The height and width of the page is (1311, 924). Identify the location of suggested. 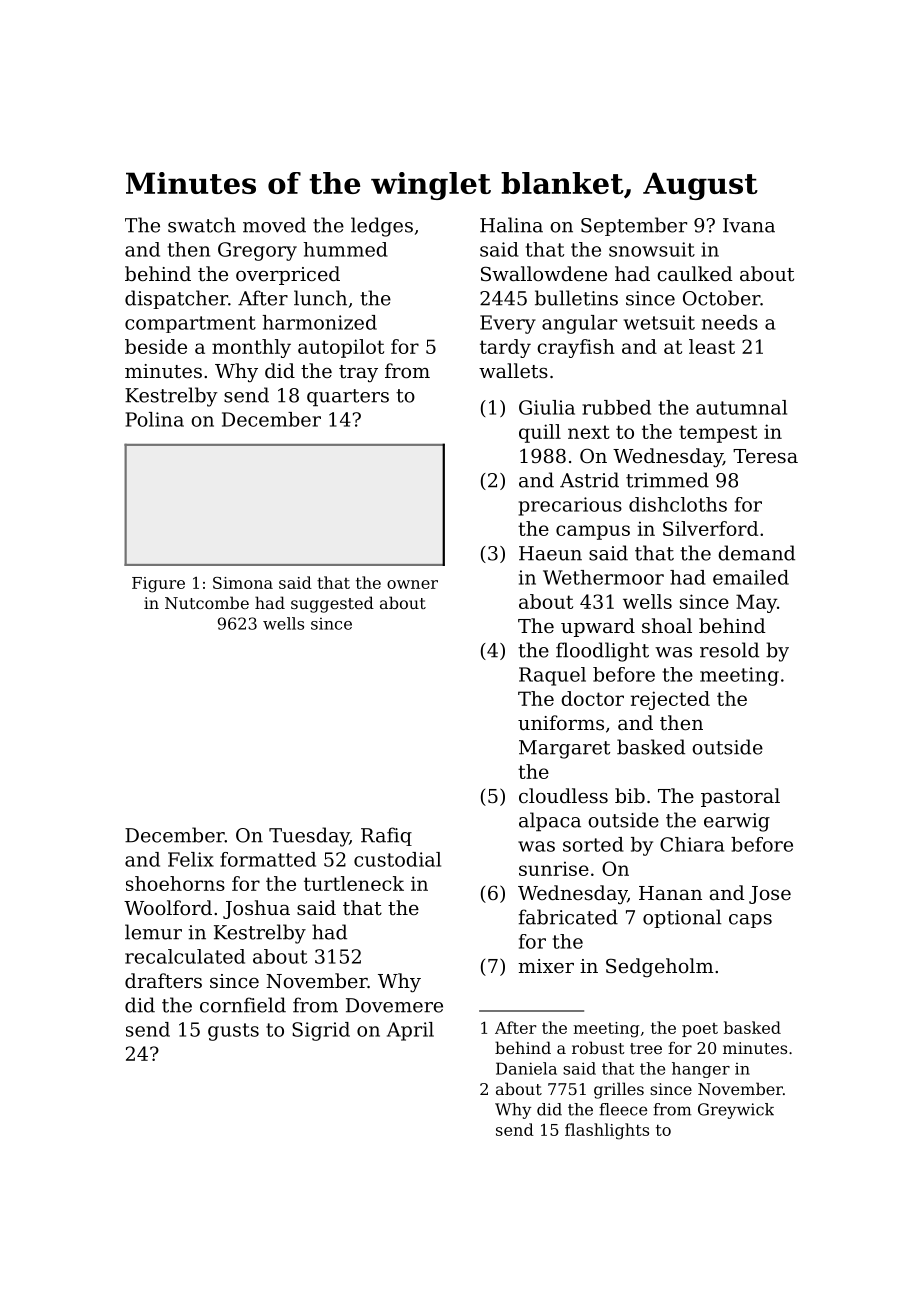
(332, 604).
